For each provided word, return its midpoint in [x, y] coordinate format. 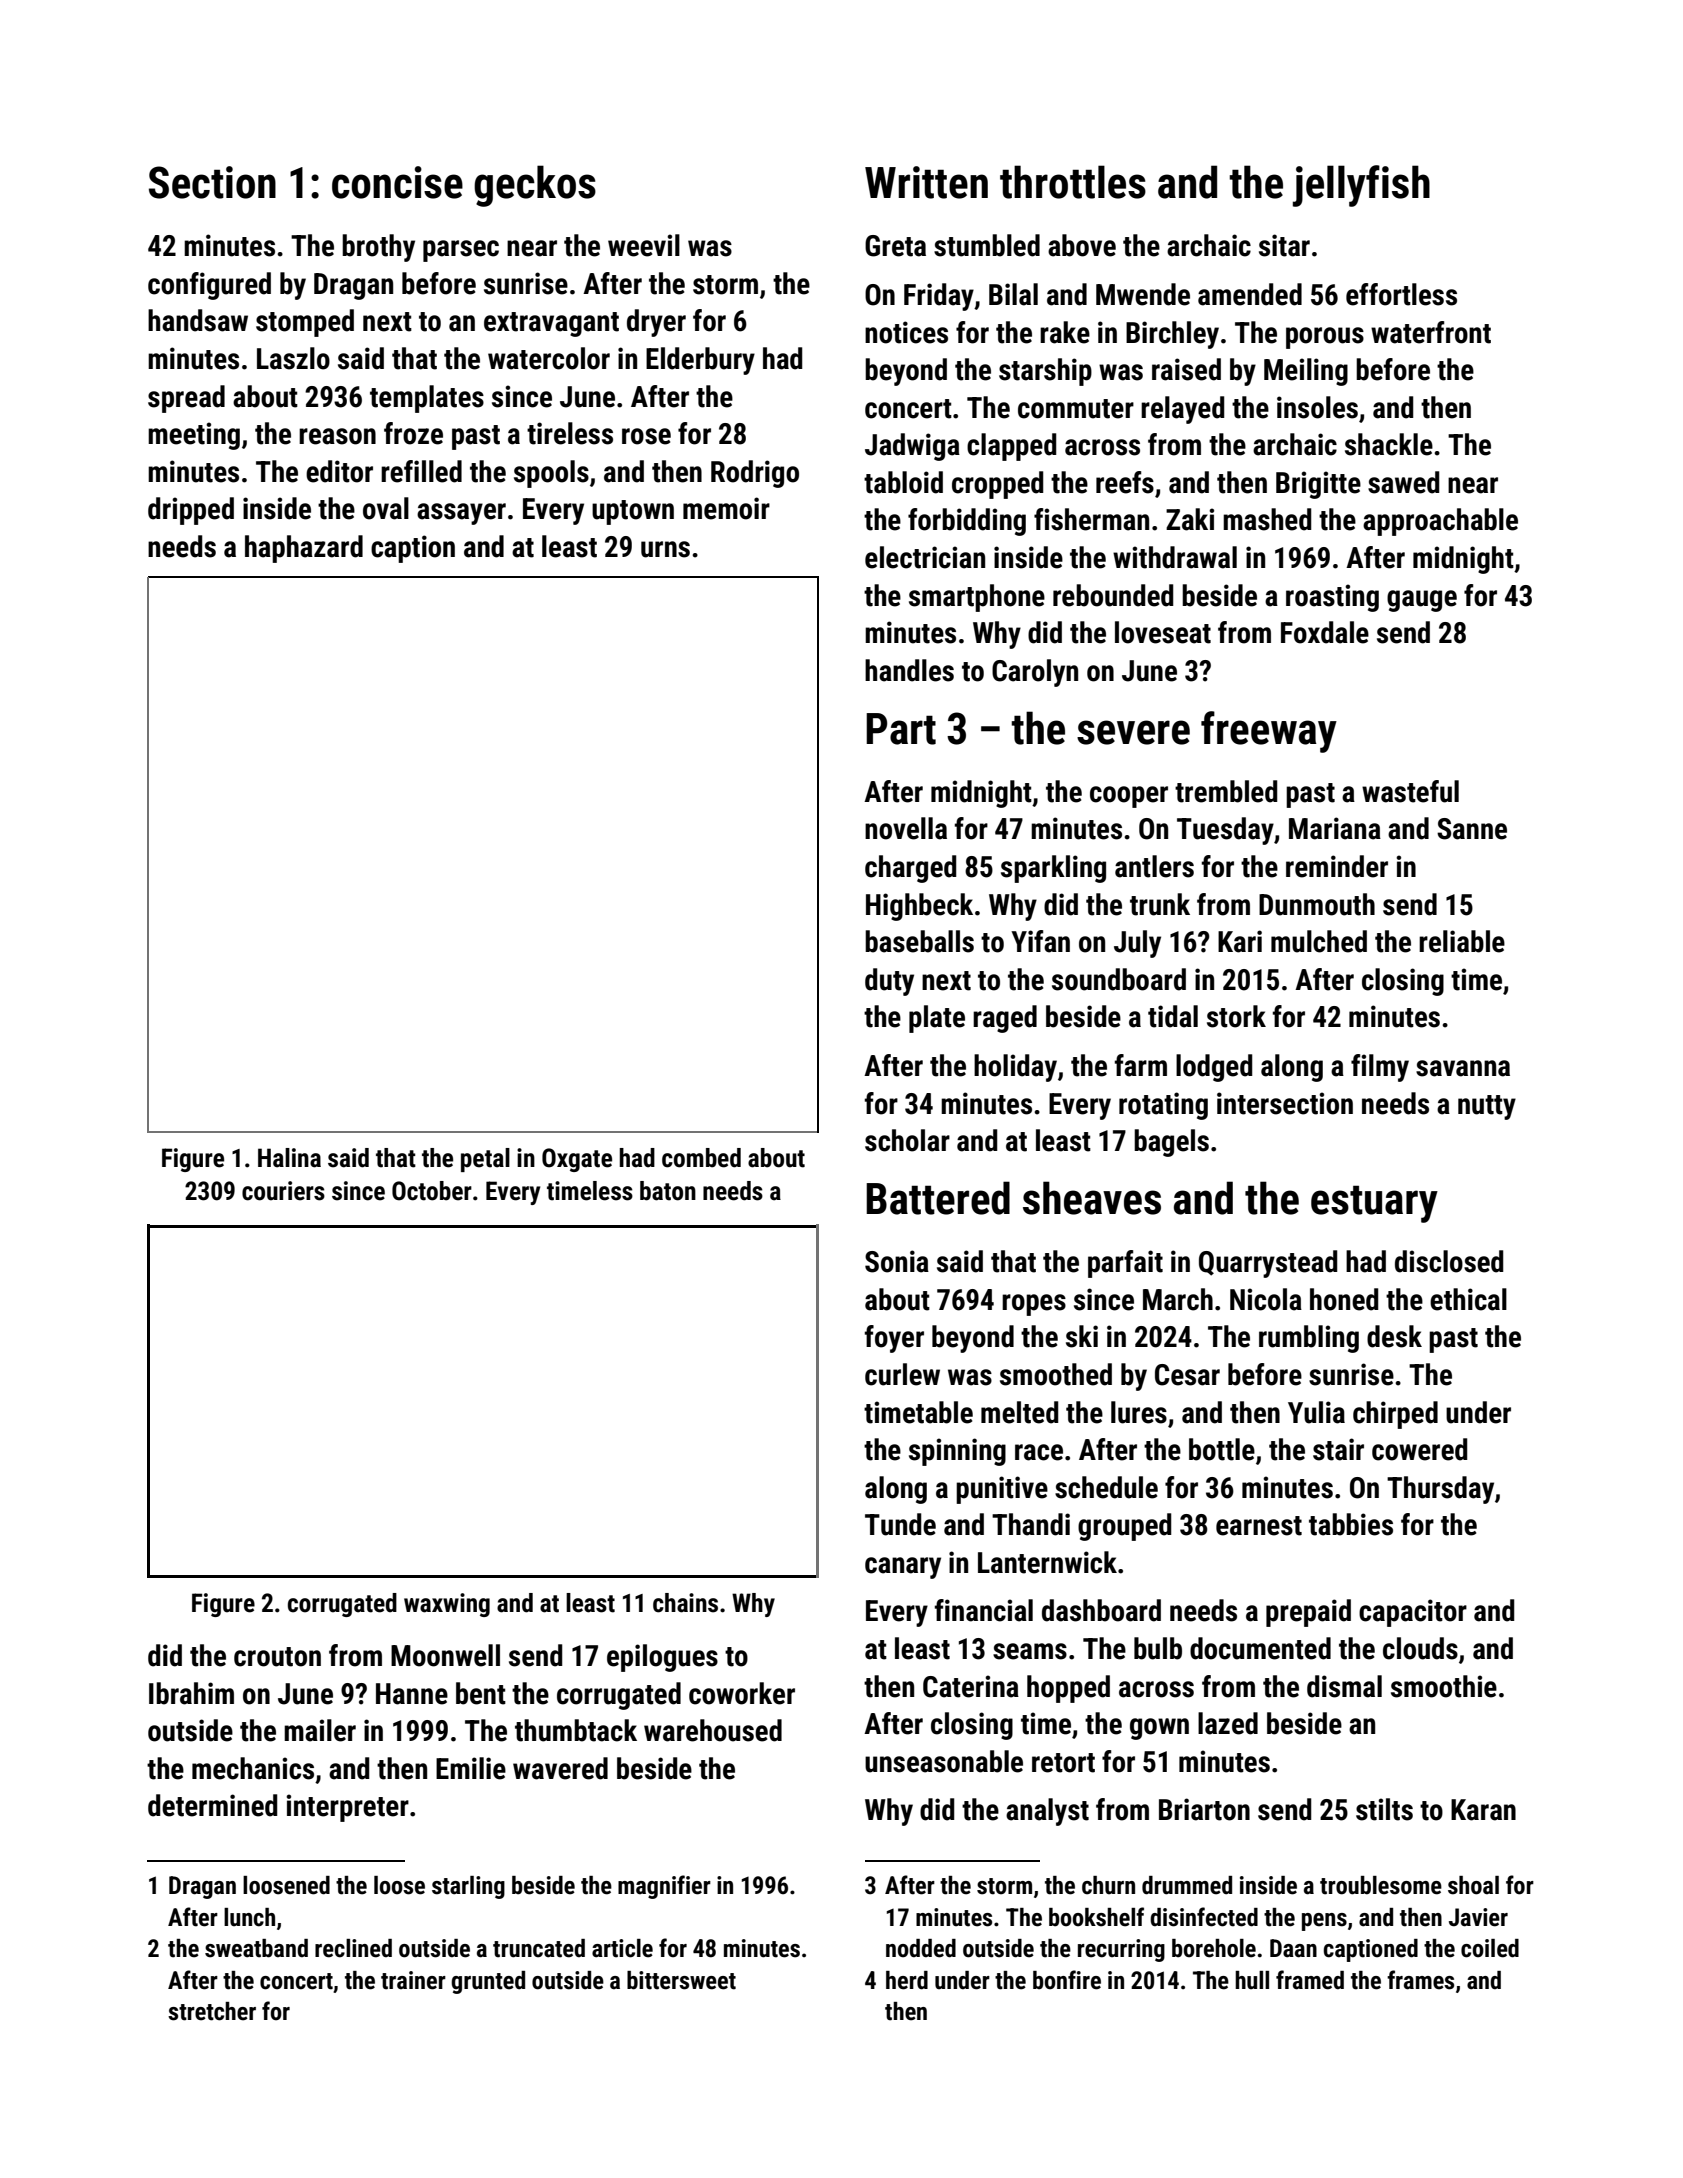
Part [901, 729]
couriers [283, 1191]
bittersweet [681, 1980]
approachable [1440, 522]
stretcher [212, 2011]
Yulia [1316, 1412]
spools [551, 474]
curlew [902, 1374]
